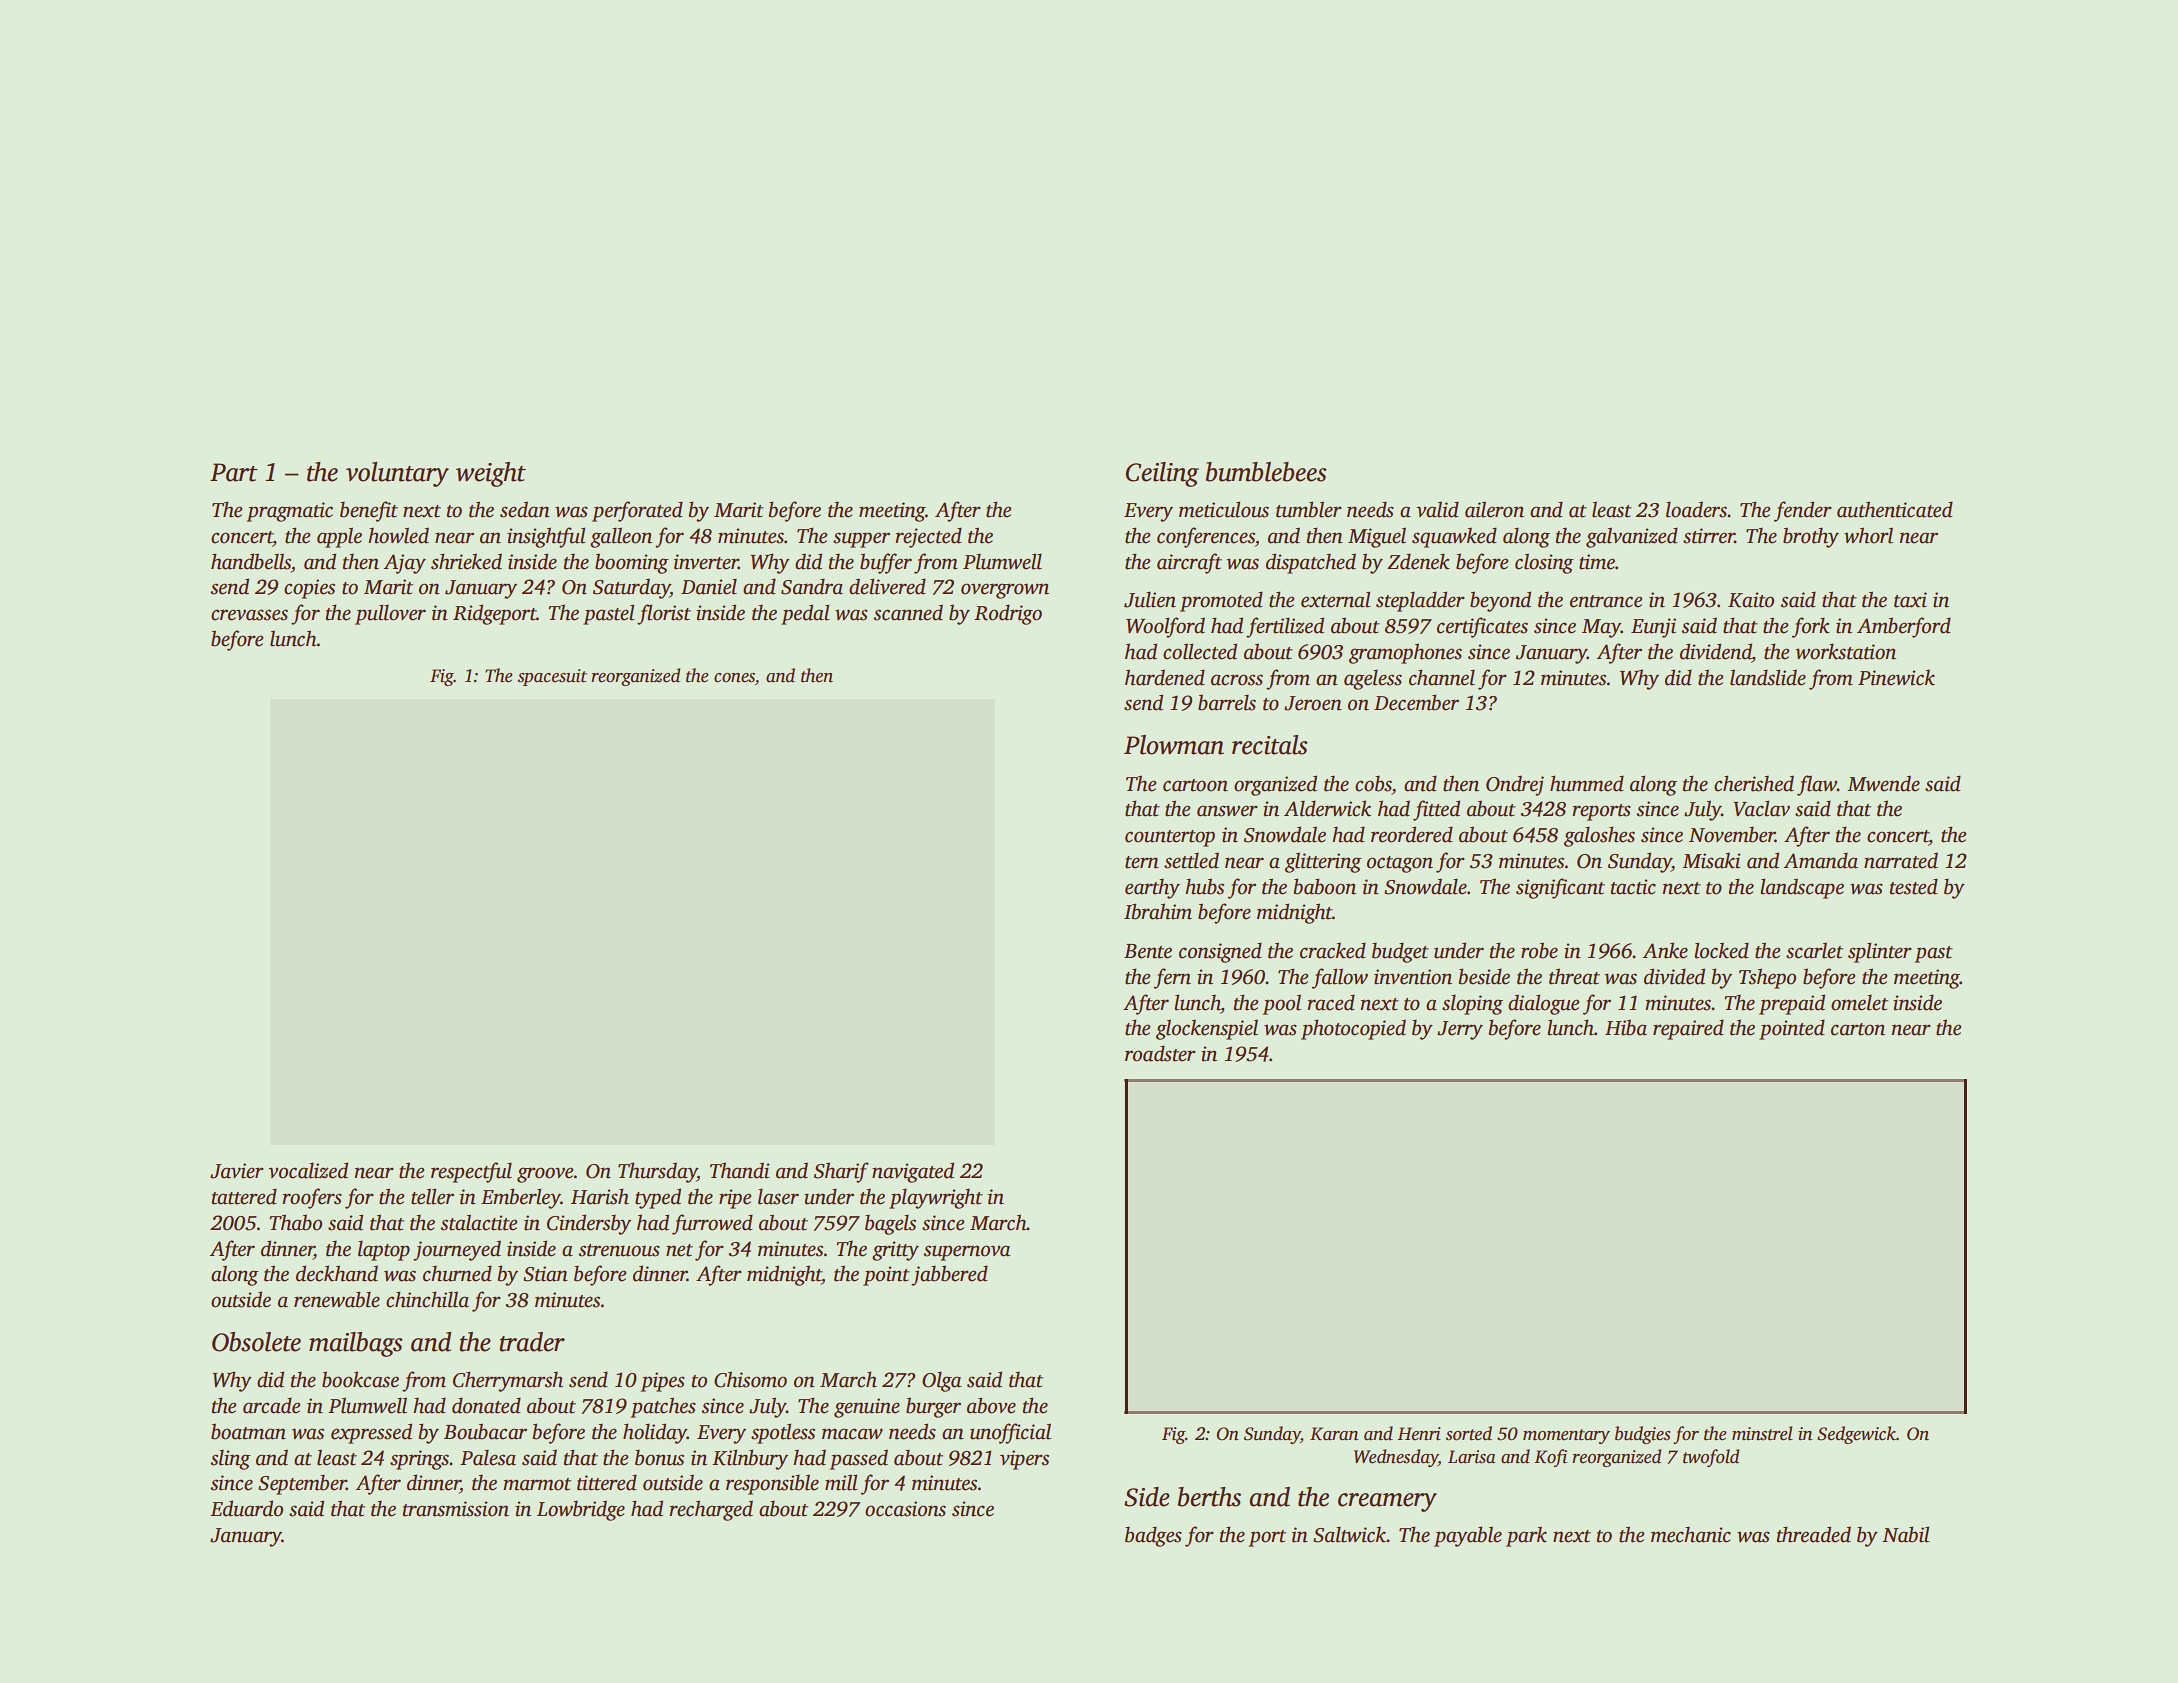 This screenshot has width=2178, height=1683. What do you see at coordinates (1266, 472) in the screenshot?
I see `bumblebees` at bounding box center [1266, 472].
